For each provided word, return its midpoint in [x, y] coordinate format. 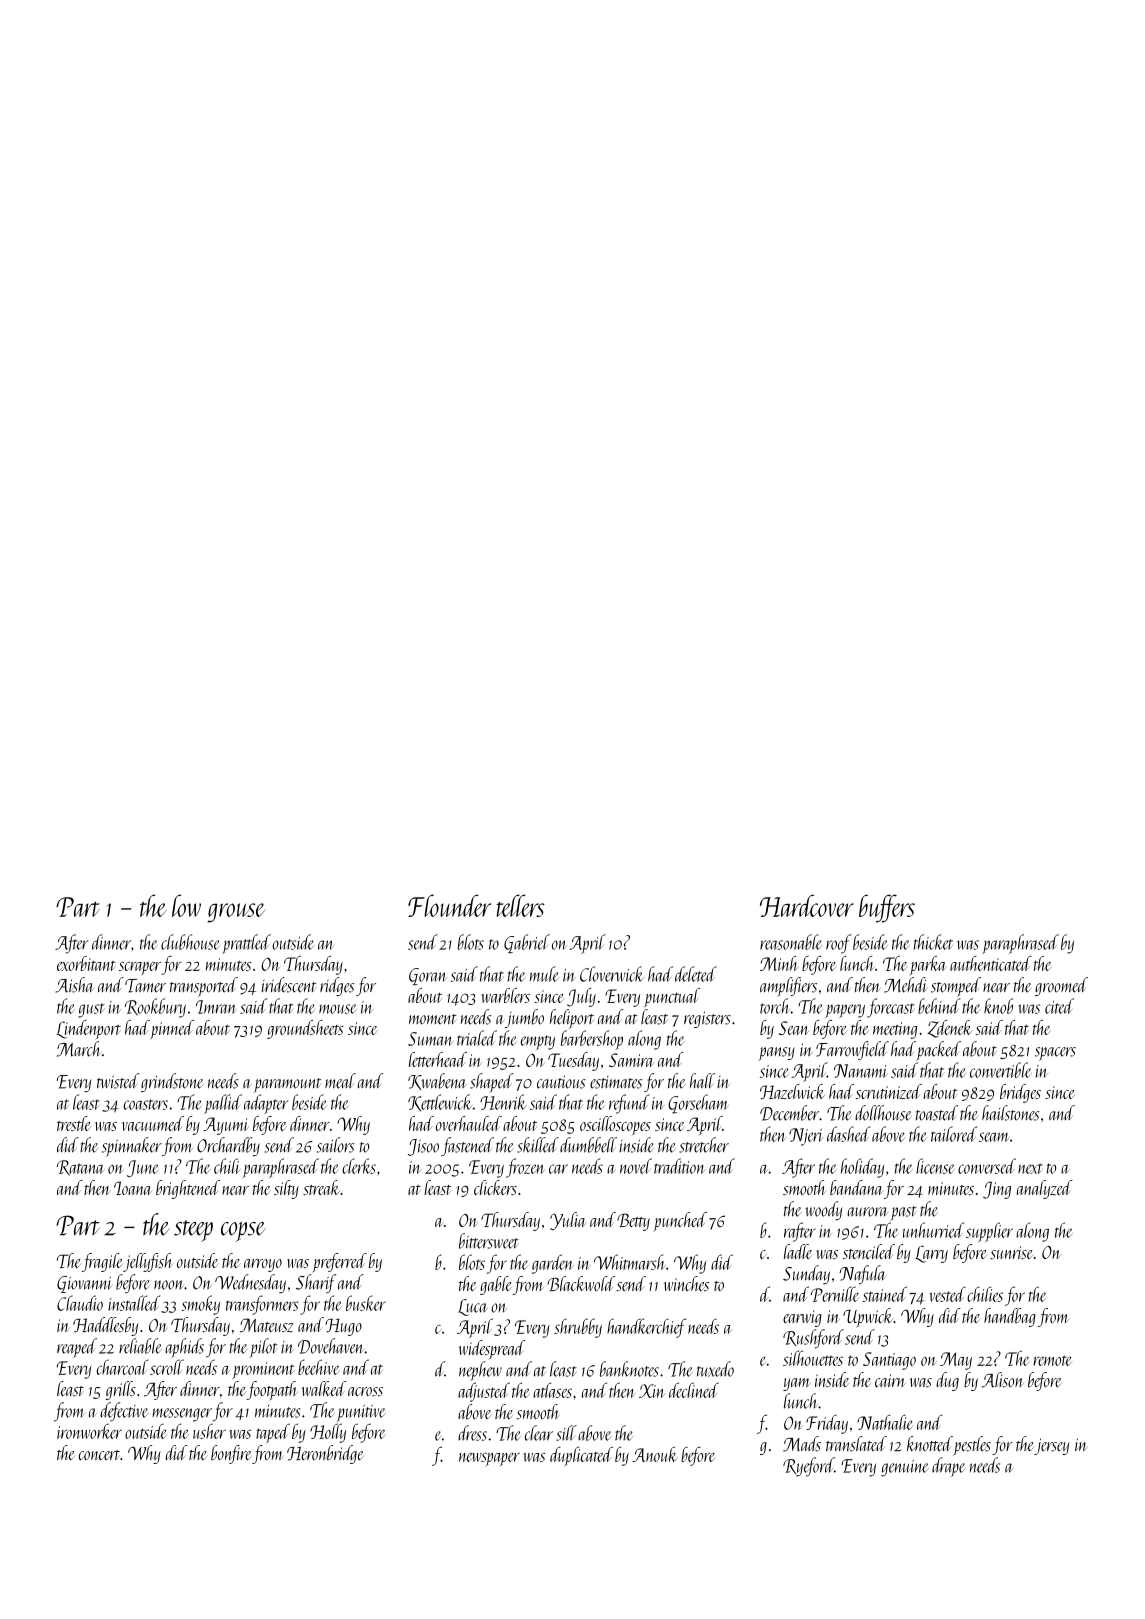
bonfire [231, 1454]
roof [838, 944]
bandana [857, 1187]
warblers [505, 995]
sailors [336, 1145]
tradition [680, 1166]
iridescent [288, 985]
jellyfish [148, 1262]
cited [1059, 1006]
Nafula [862, 1275]
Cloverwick [611, 974]
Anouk [655, 1454]
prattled [246, 944]
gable [496, 1285]
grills [120, 1390]
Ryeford [808, 1467]
